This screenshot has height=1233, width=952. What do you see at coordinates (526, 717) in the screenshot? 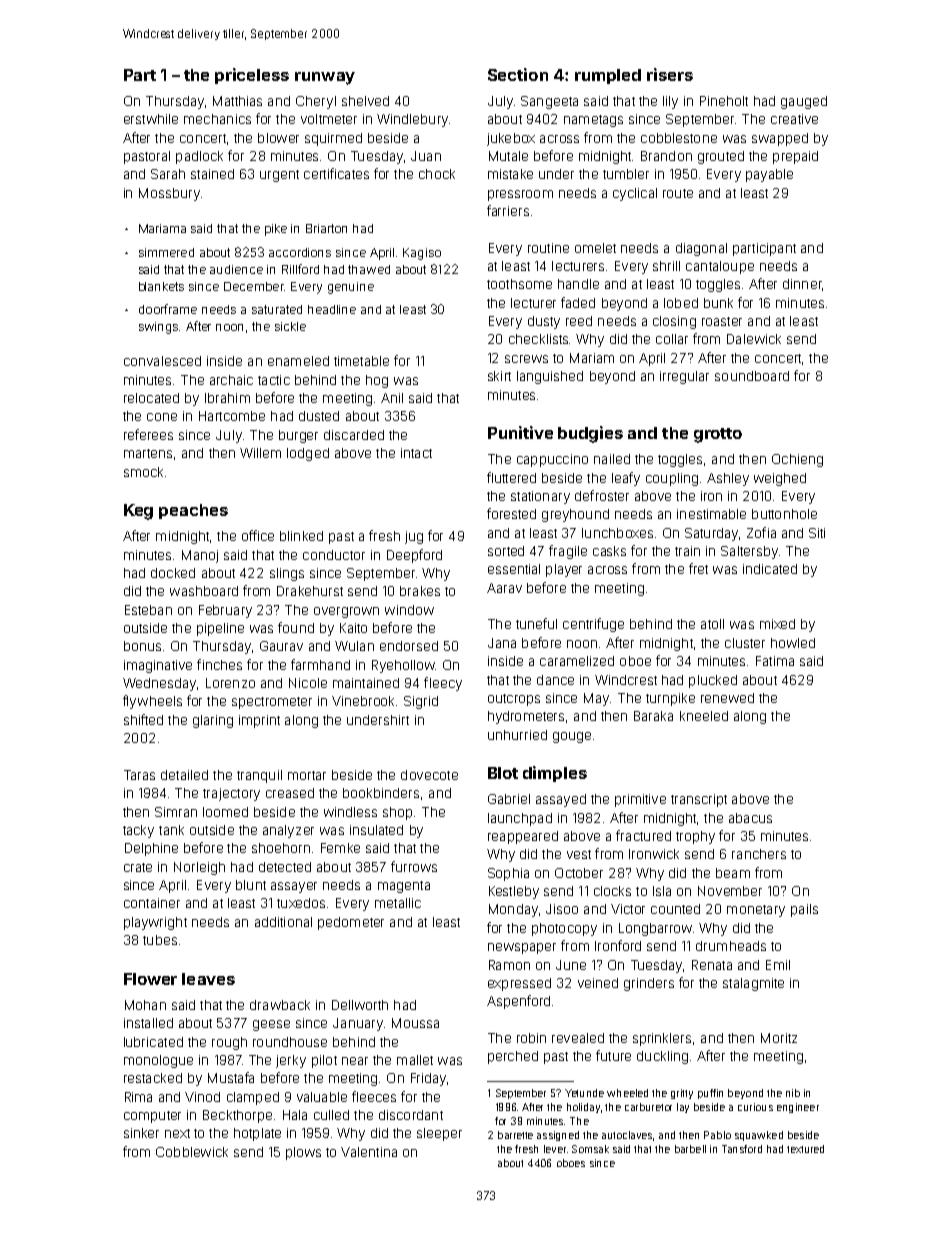
I see `hydrometers` at bounding box center [526, 717].
